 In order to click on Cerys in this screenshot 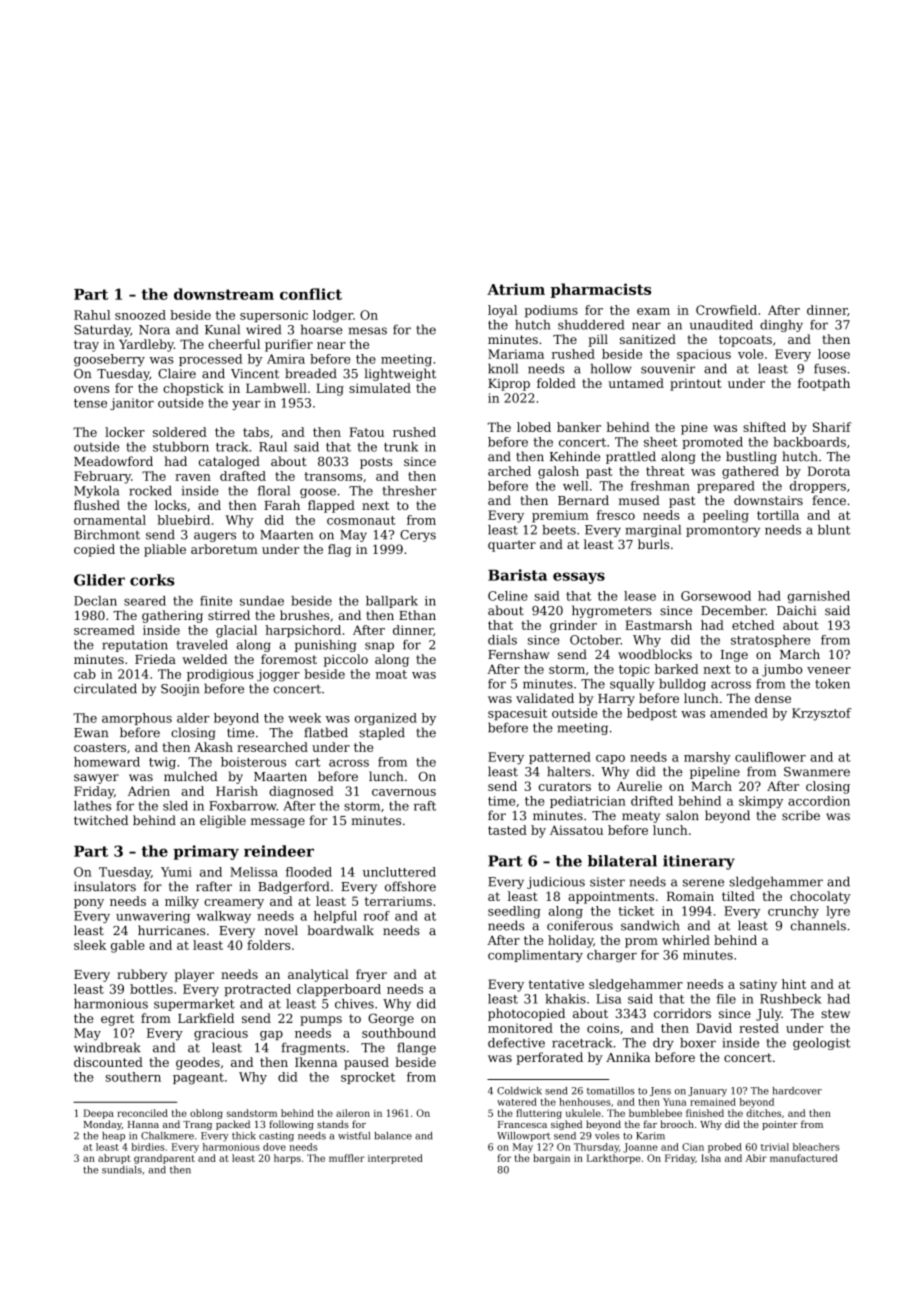, I will do `click(418, 536)`.
